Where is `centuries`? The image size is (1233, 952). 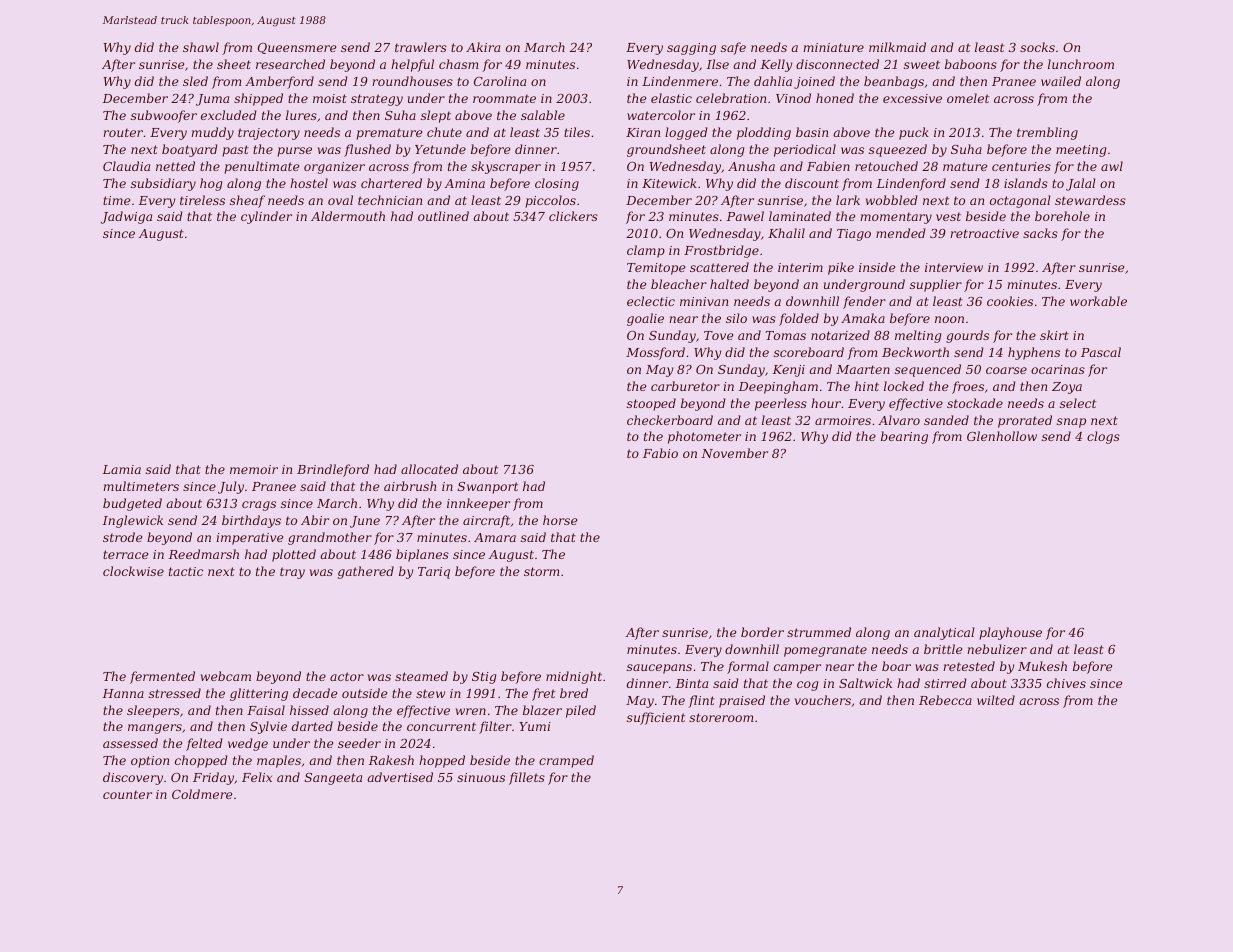
centuries is located at coordinates (1021, 166).
